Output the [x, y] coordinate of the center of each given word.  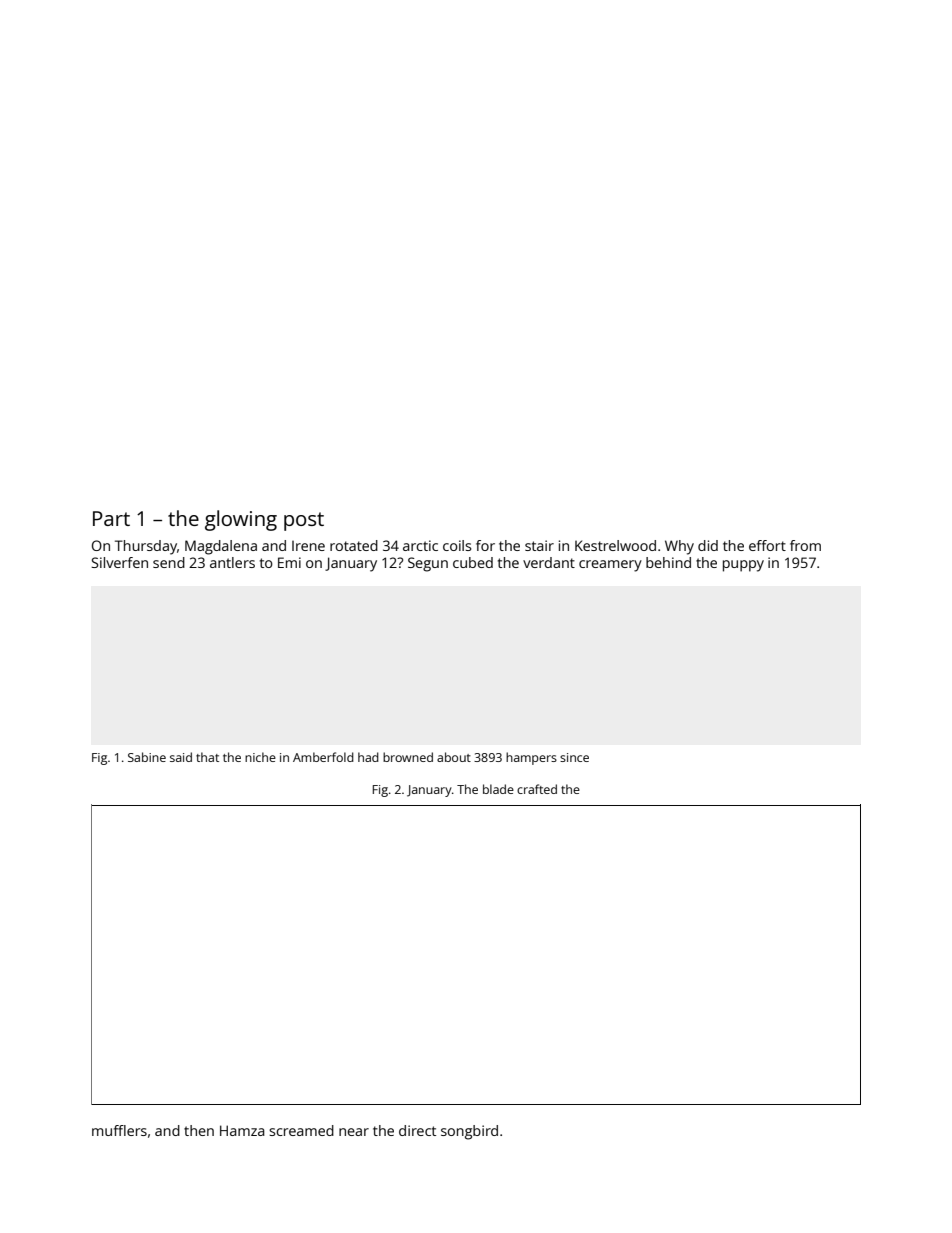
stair [539, 545]
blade [498, 789]
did [708, 545]
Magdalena [221, 547]
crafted [537, 789]
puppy [743, 566]
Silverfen [119, 562]
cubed [473, 562]
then [199, 1130]
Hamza [242, 1130]
